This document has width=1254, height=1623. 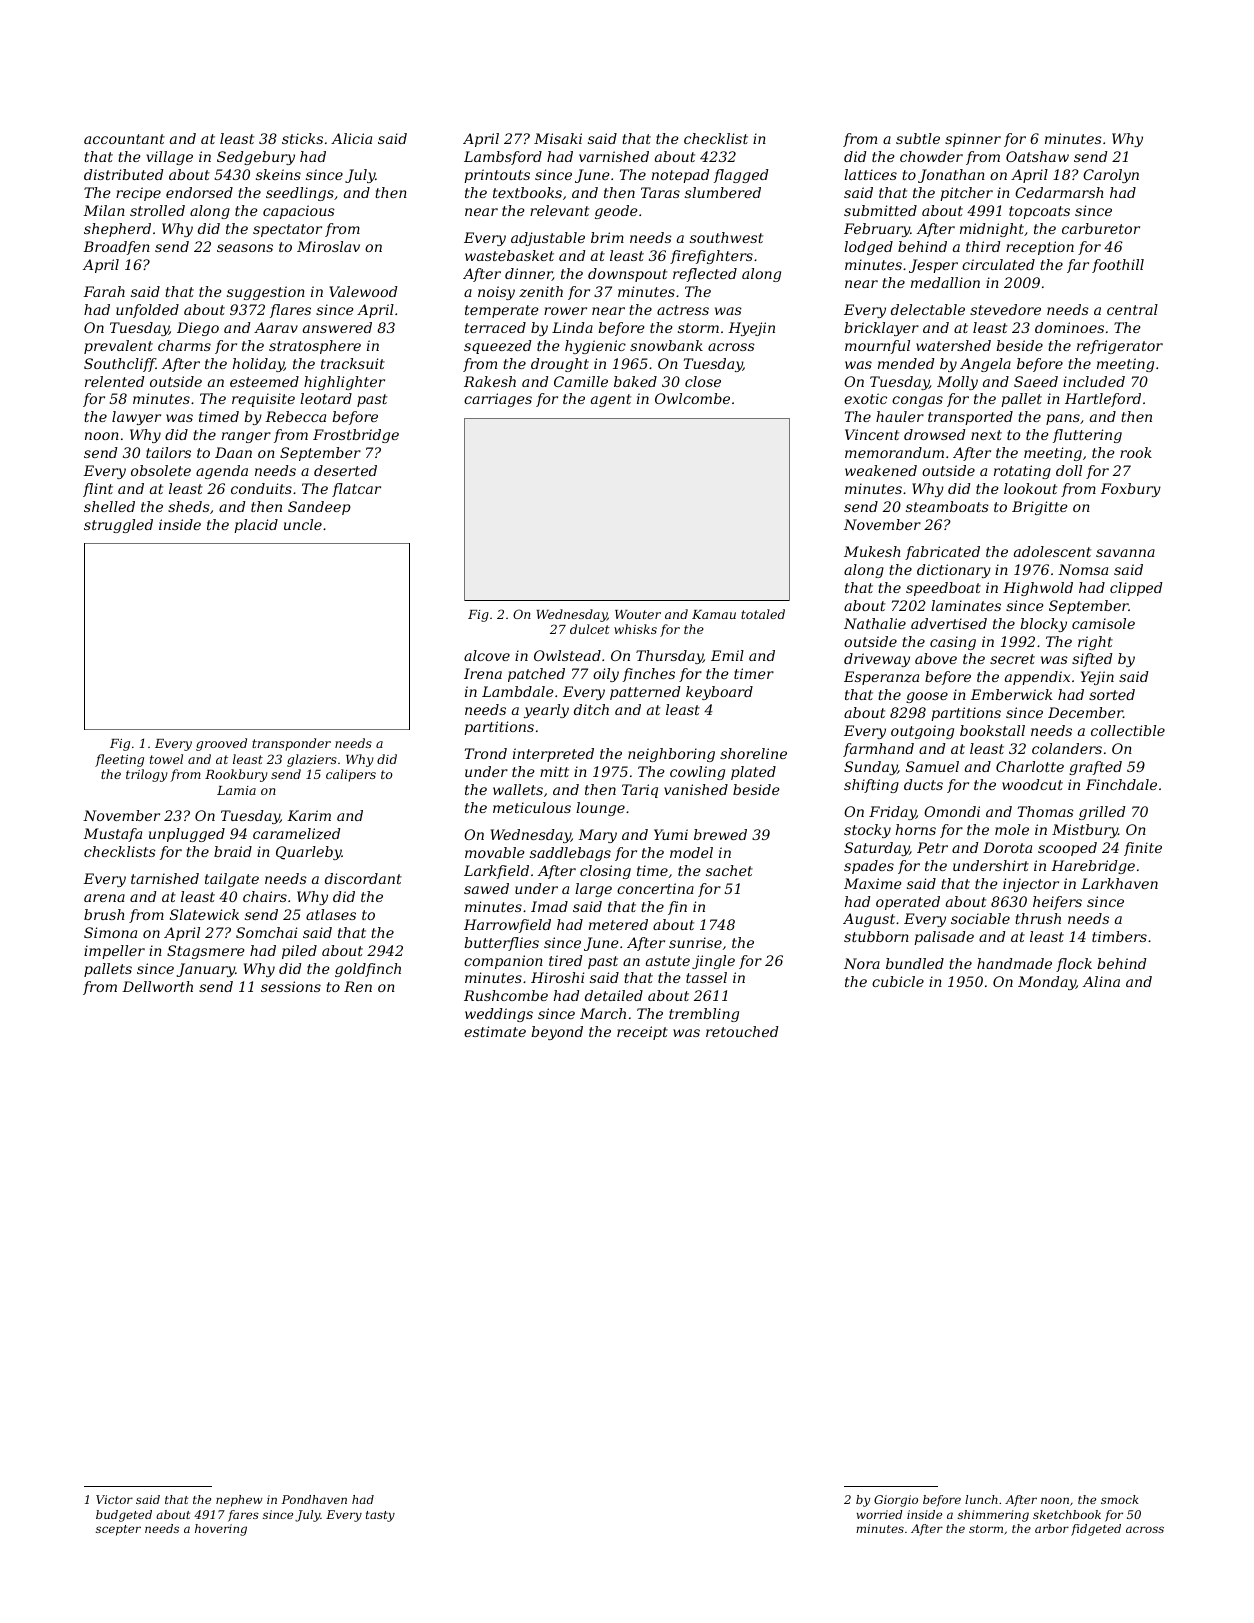 What do you see at coordinates (692, 398) in the document?
I see `Owlcombe` at bounding box center [692, 398].
